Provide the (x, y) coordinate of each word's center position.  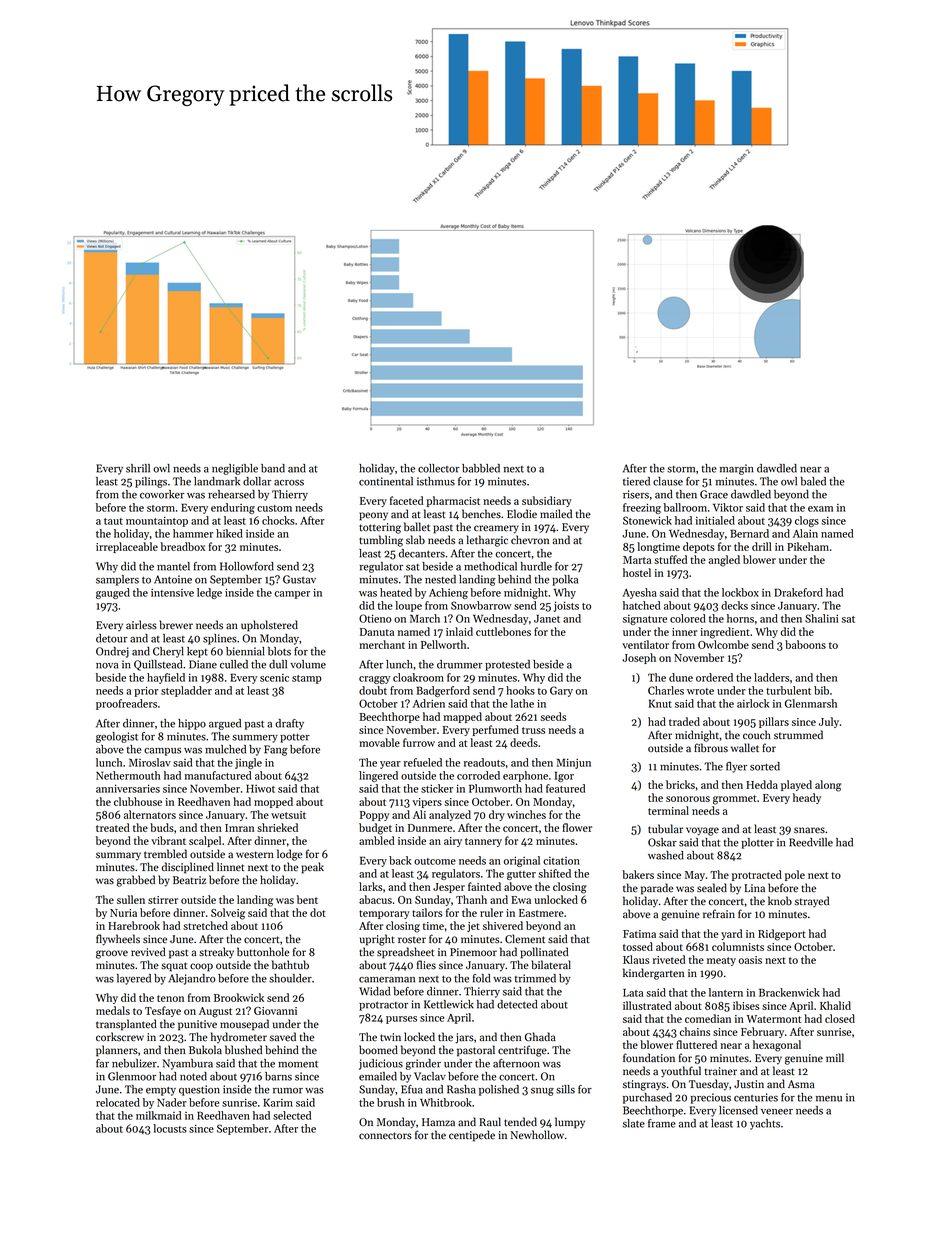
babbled (481, 468)
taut (113, 521)
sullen (131, 899)
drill (762, 546)
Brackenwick (789, 992)
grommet (735, 800)
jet (473, 927)
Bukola (205, 1050)
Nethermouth (128, 775)
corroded (478, 775)
